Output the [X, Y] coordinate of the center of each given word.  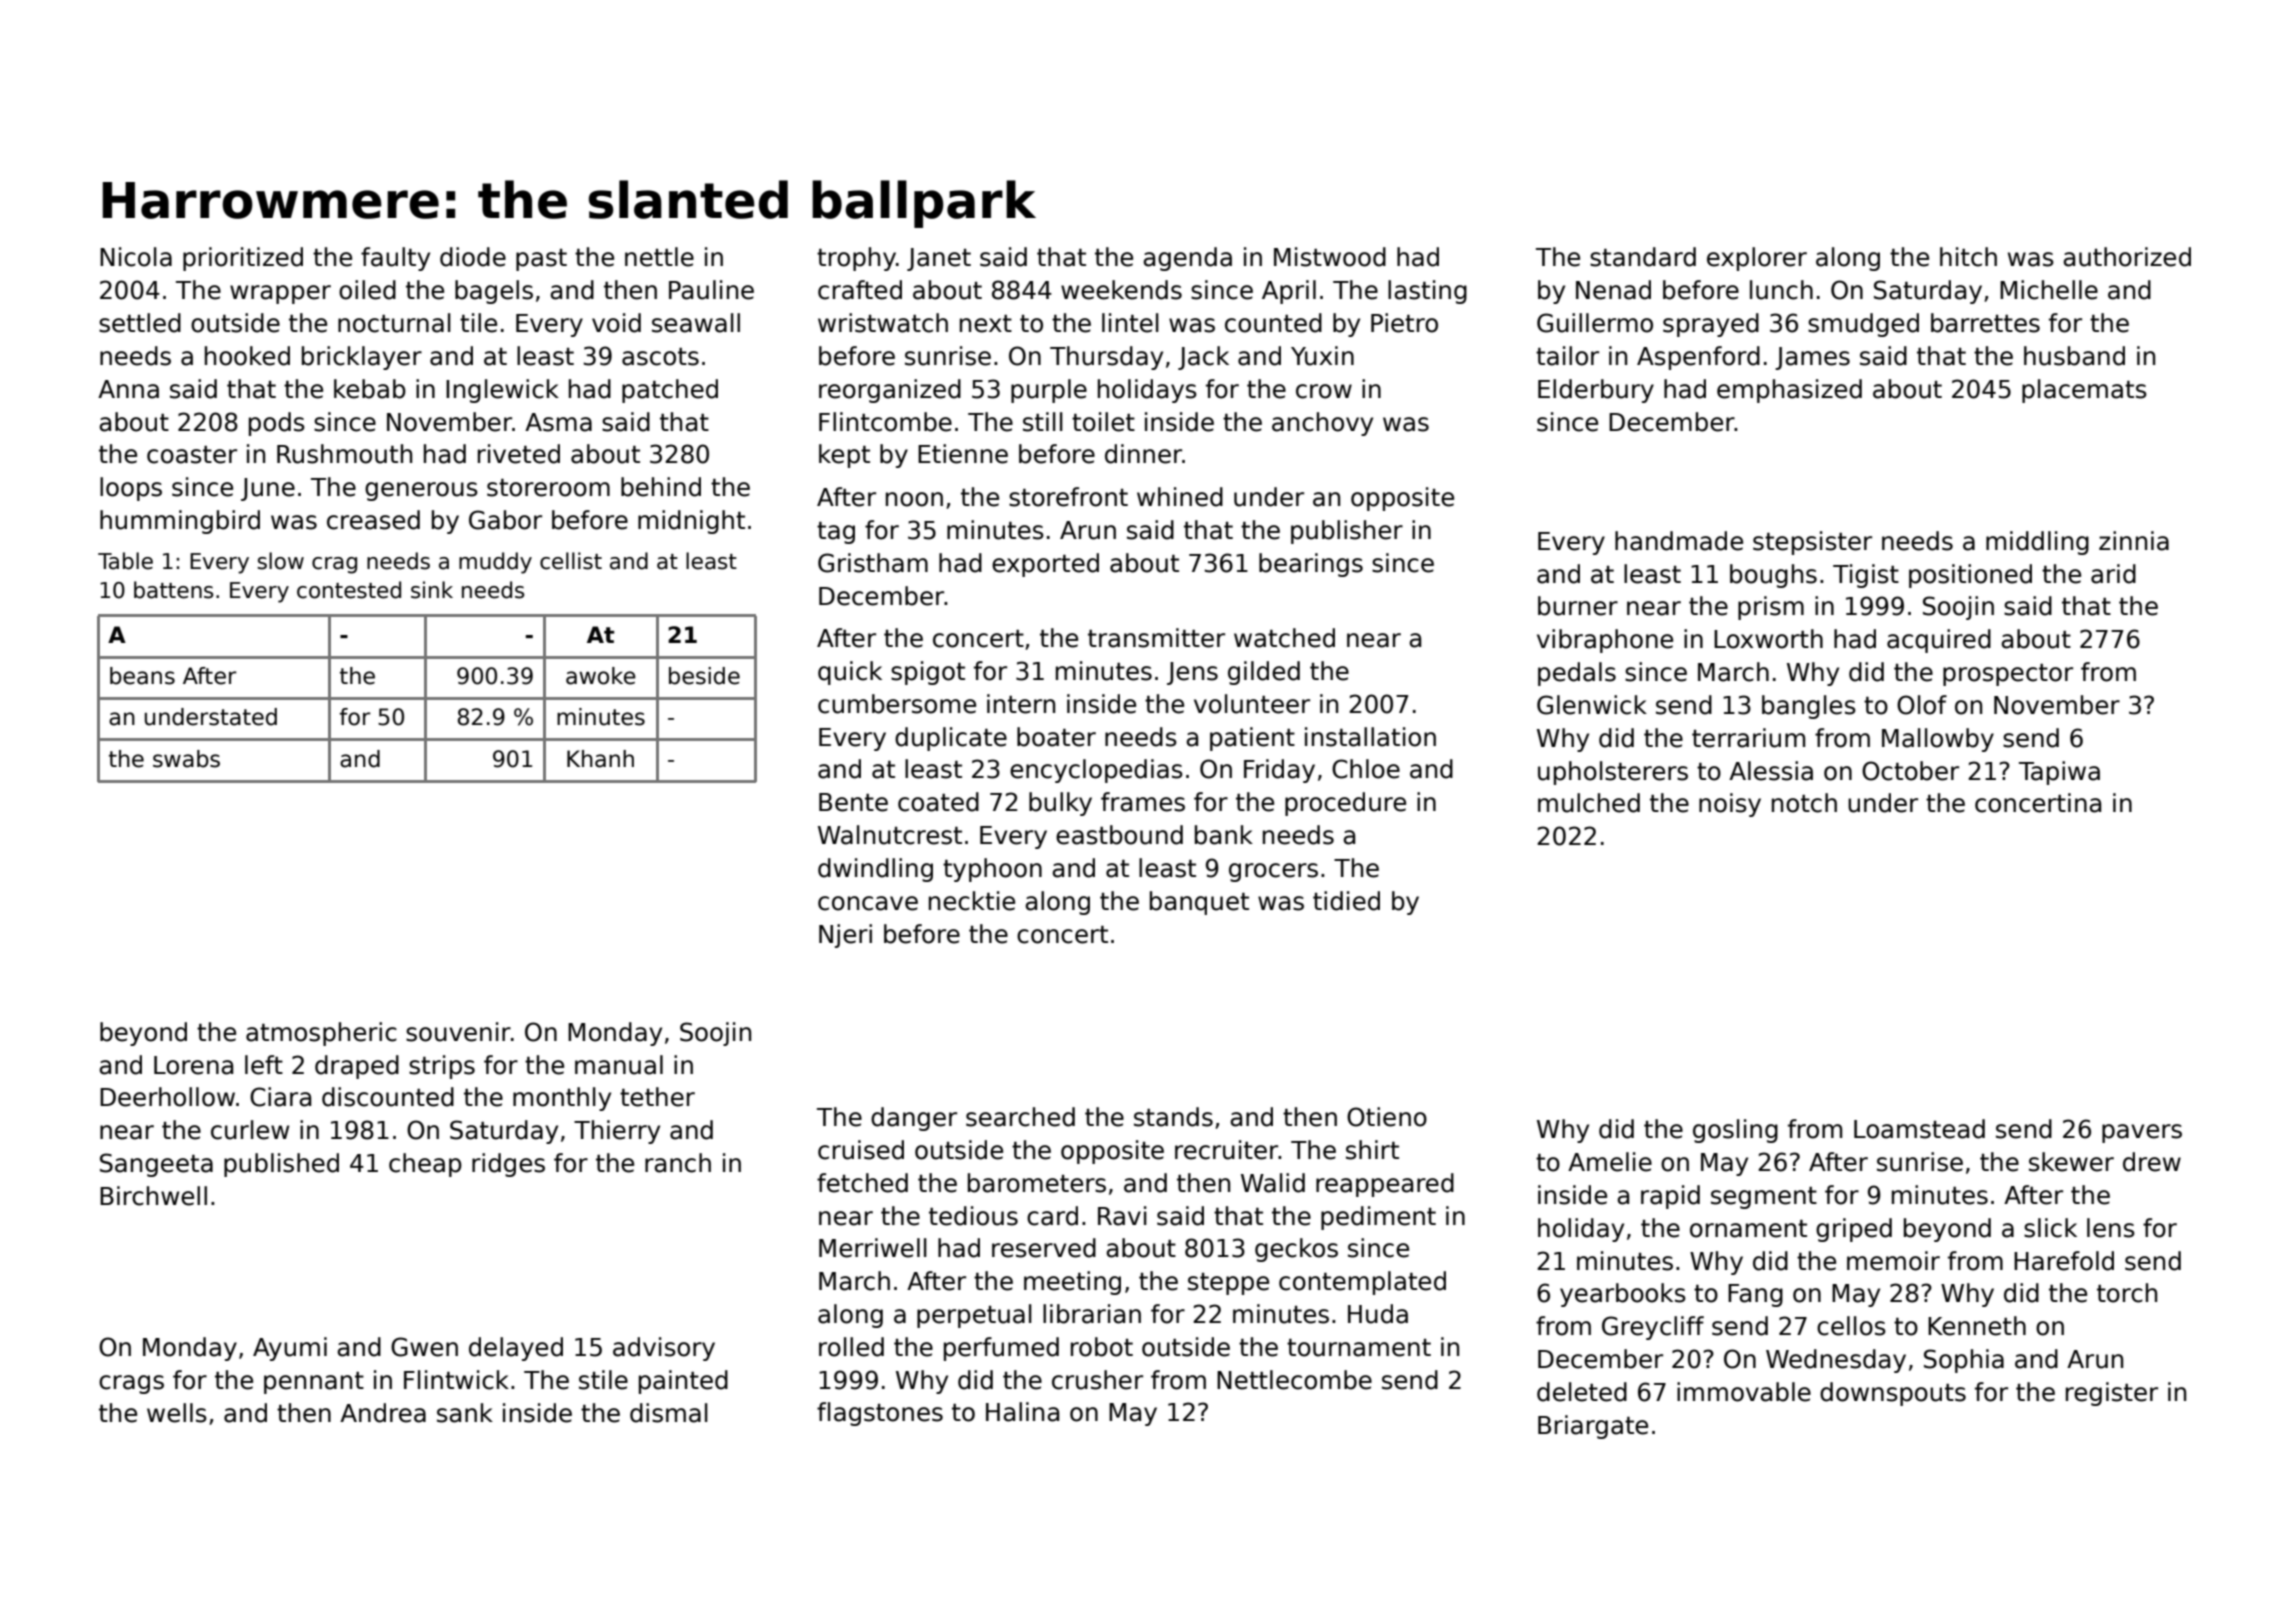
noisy [1730, 805]
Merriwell [873, 1248]
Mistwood [1330, 257]
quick [850, 673]
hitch [1968, 257]
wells [177, 1413]
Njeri [845, 936]
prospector [2008, 675]
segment [1764, 1198]
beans [142, 676]
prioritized [243, 259]
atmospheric [321, 1034]
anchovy [1322, 424]
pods [277, 424]
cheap [425, 1165]
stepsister [1812, 543]
